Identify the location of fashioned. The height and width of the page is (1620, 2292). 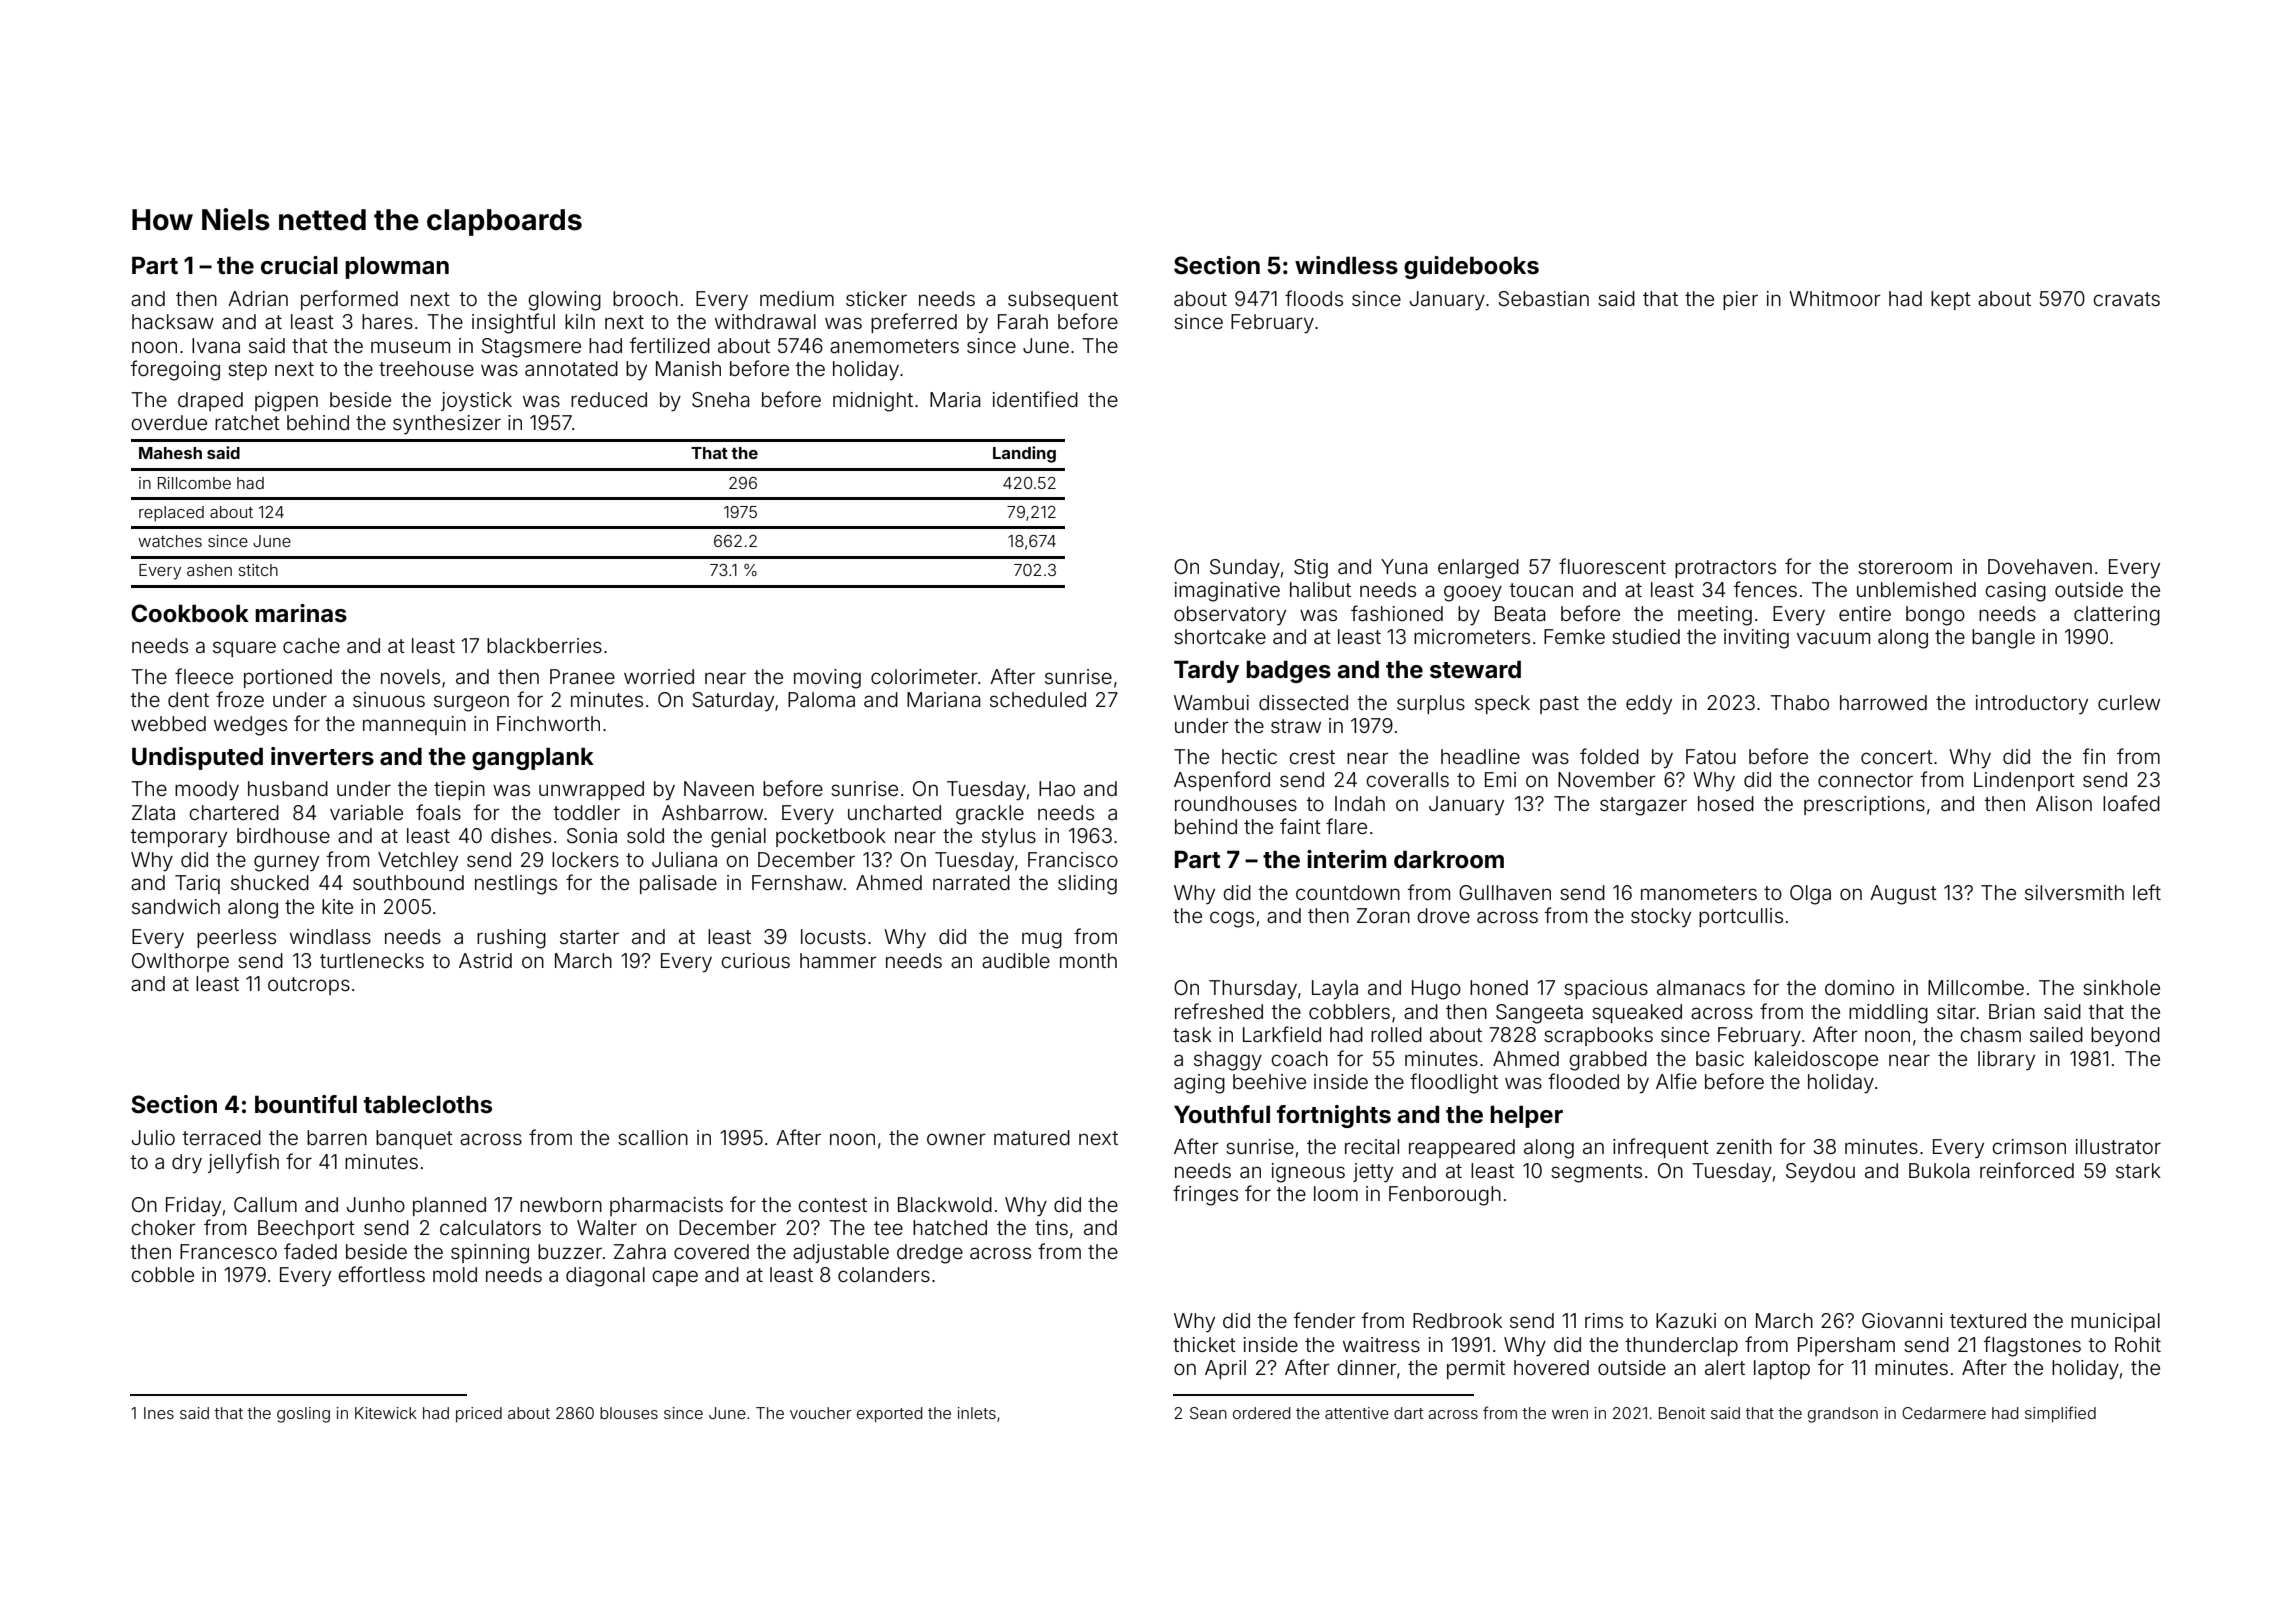
(1397, 613).
